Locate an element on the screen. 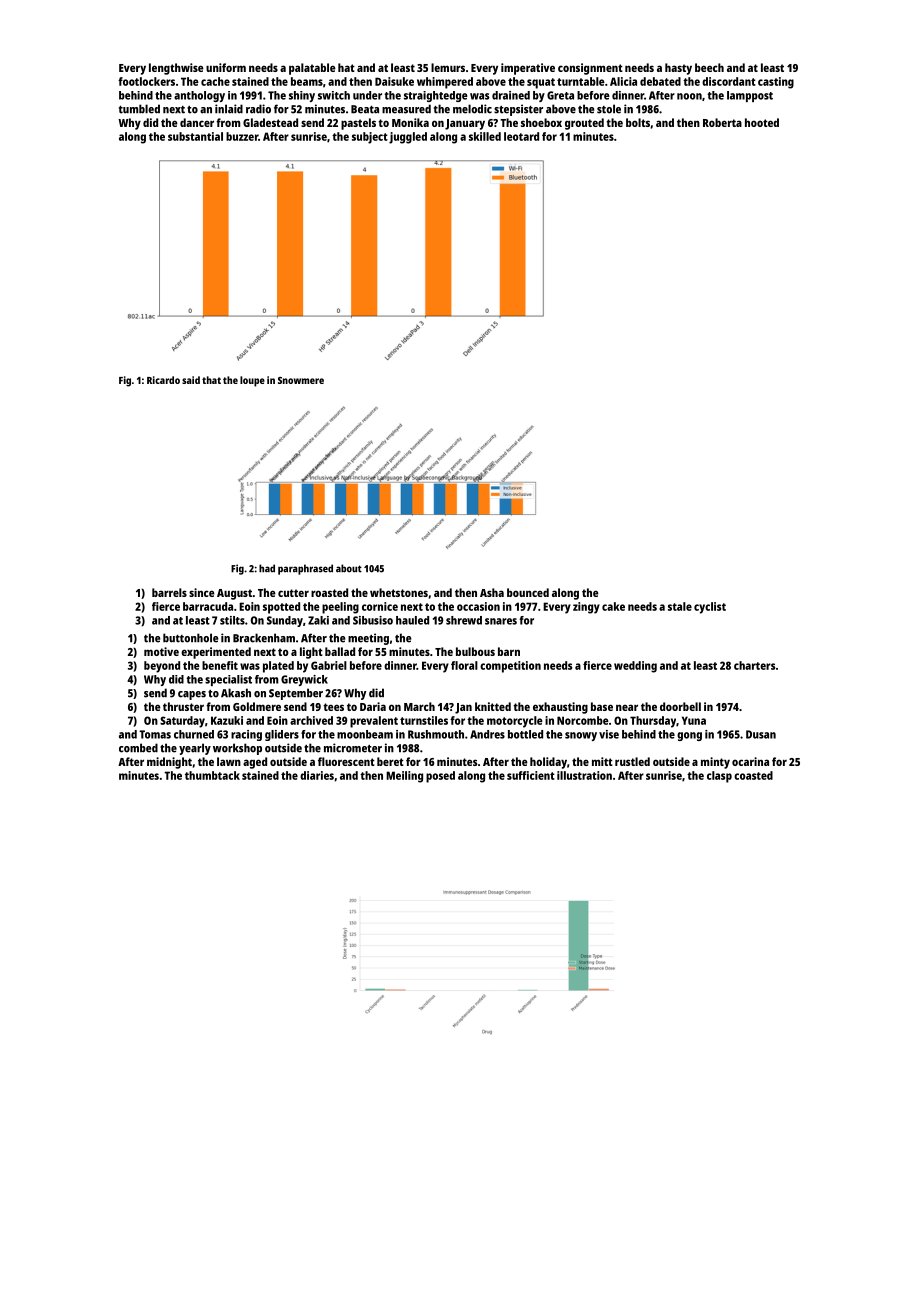  lengthwise is located at coordinates (176, 69).
